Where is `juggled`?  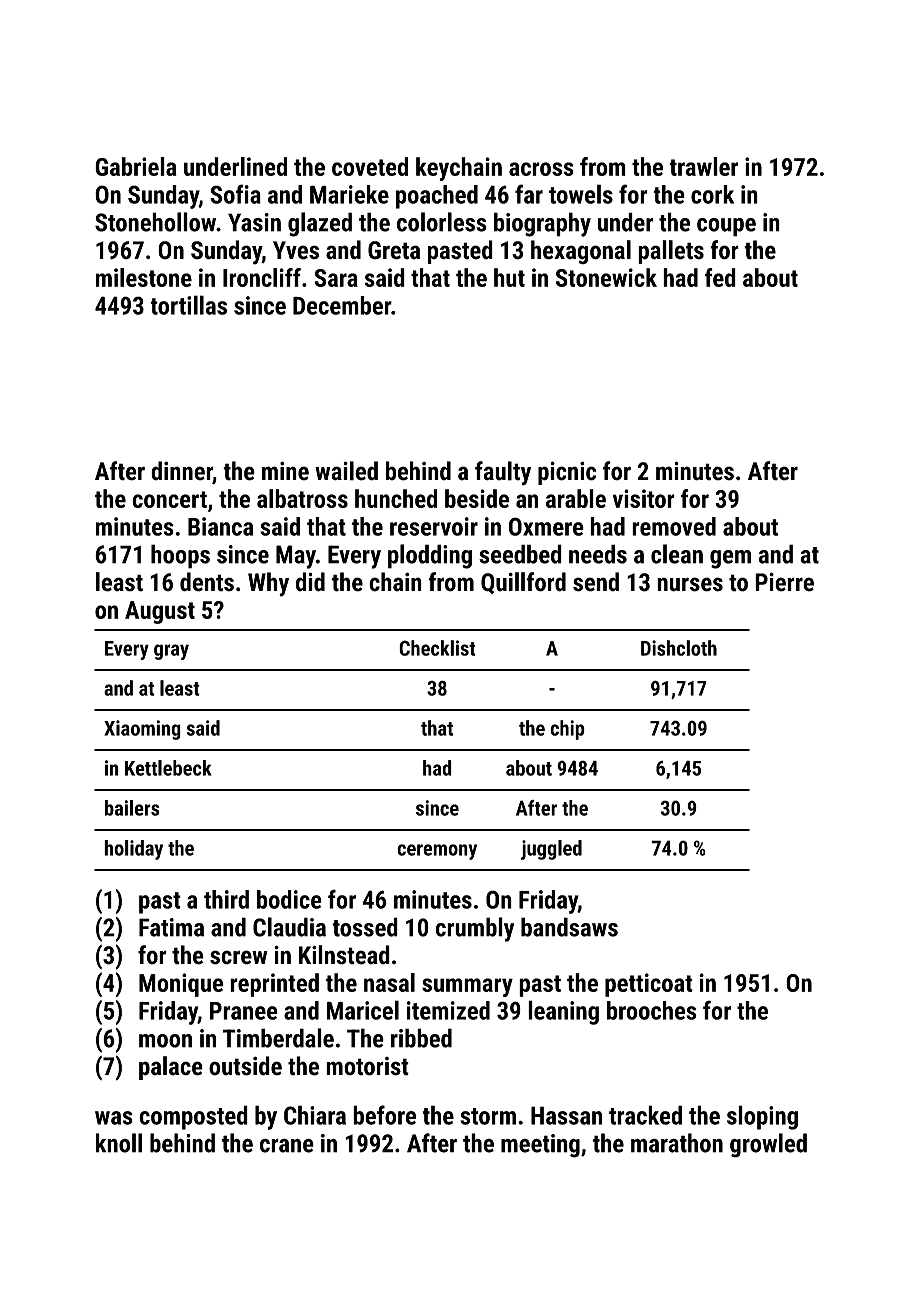 juggled is located at coordinates (551, 850).
